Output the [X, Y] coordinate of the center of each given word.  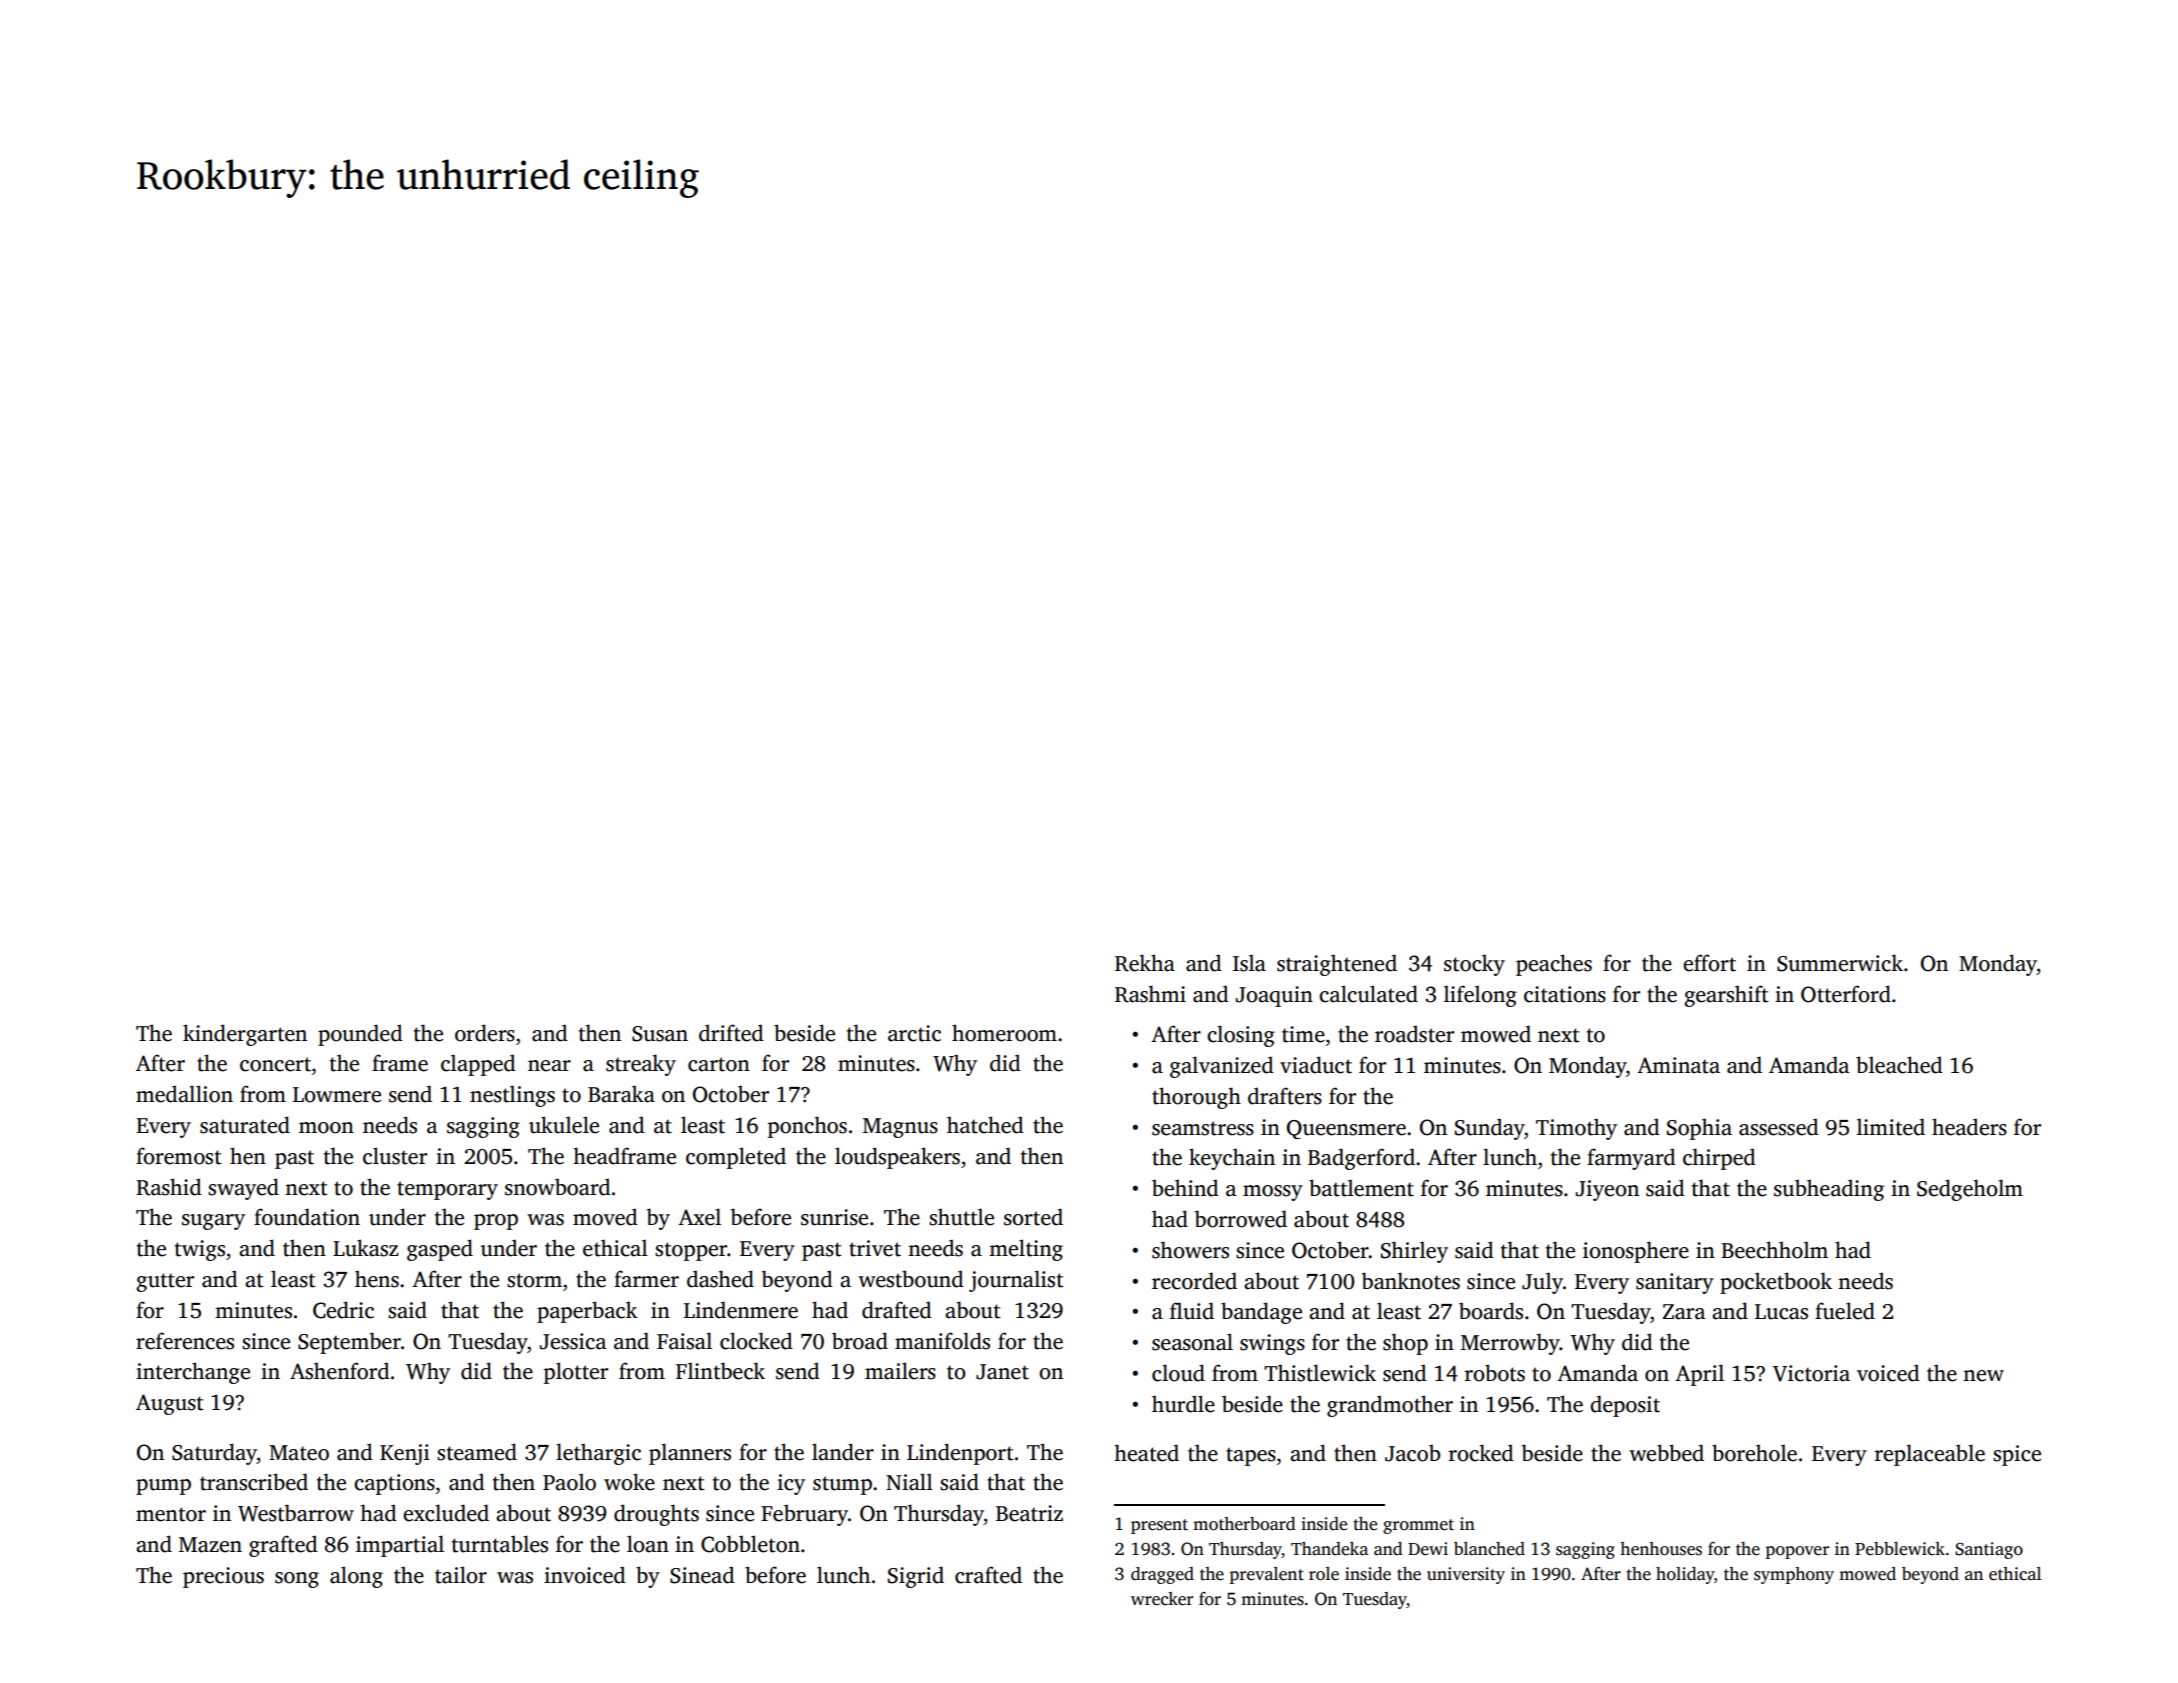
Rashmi [1150, 994]
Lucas [1781, 1312]
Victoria [1811, 1373]
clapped [478, 1065]
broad [860, 1341]
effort [1709, 963]
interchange [193, 1373]
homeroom [1004, 1033]
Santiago [1989, 1550]
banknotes [1411, 1281]
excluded [446, 1513]
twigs [200, 1250]
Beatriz [1029, 1513]
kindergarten [245, 1035]
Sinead [702, 1575]
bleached [1899, 1065]
